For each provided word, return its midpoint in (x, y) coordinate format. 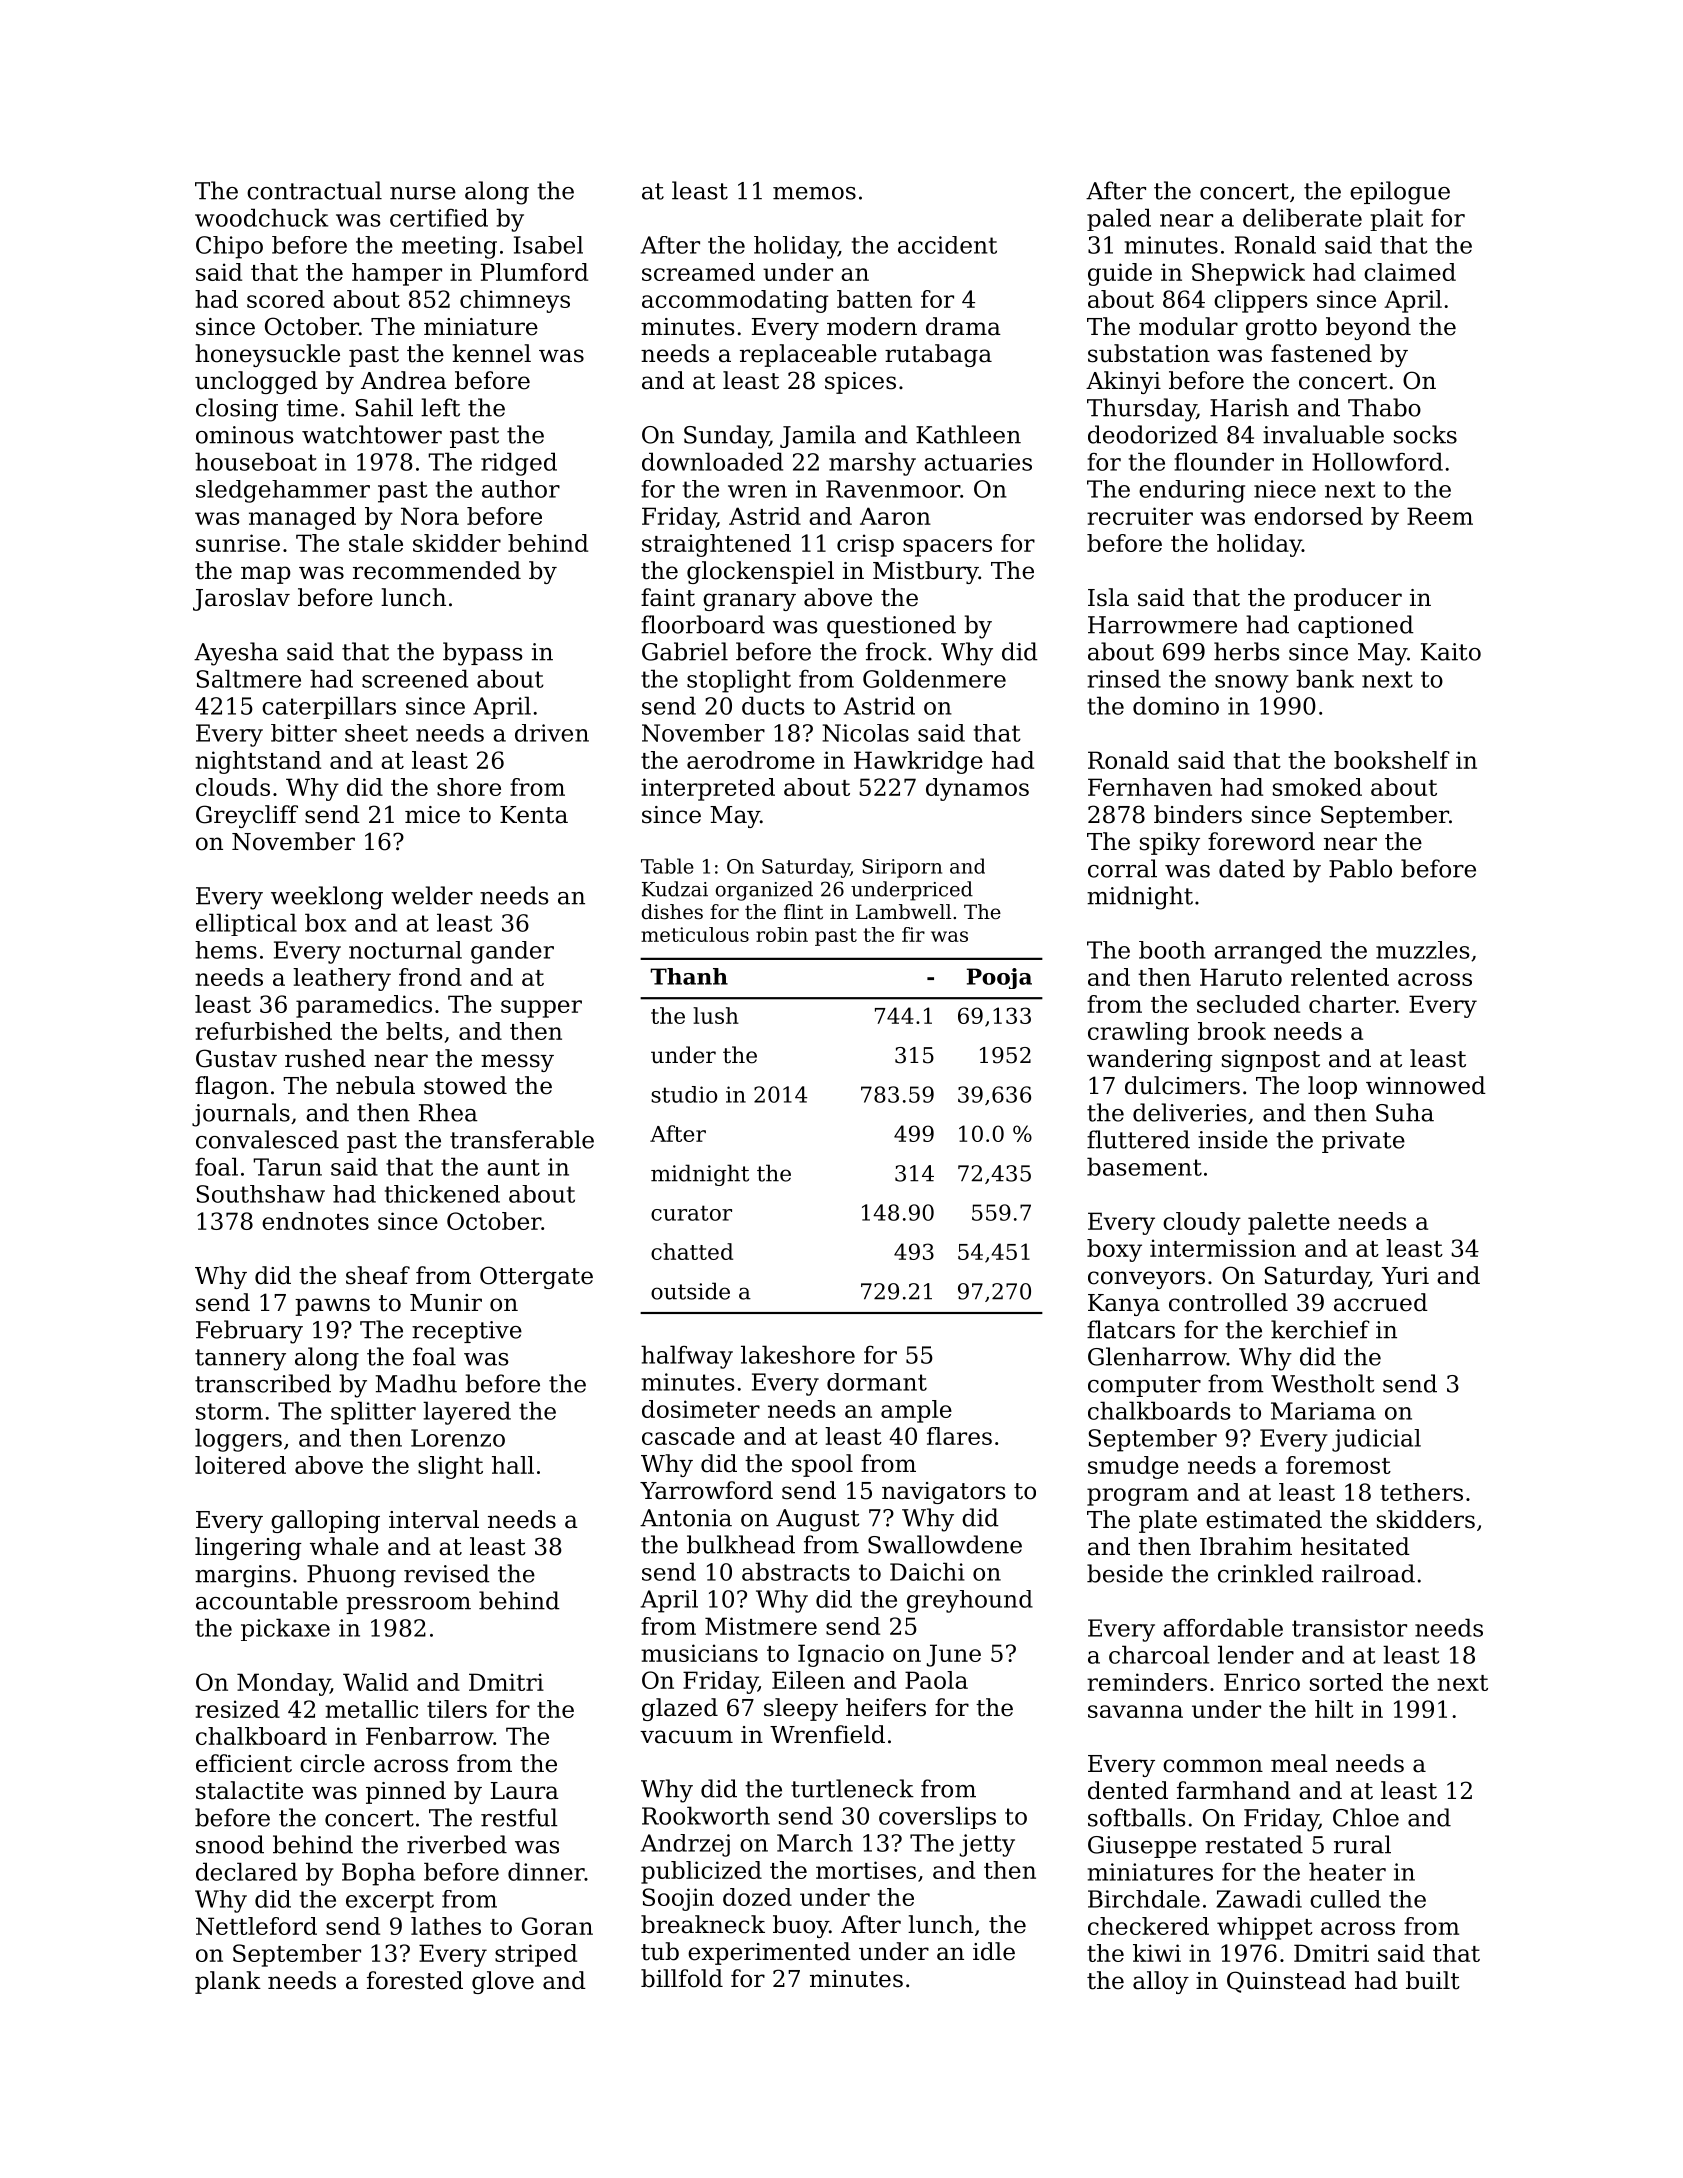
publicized (701, 1872)
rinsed (1124, 678)
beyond (1368, 328)
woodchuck (261, 217)
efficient (244, 1763)
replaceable (808, 355)
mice (432, 815)
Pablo (1360, 868)
